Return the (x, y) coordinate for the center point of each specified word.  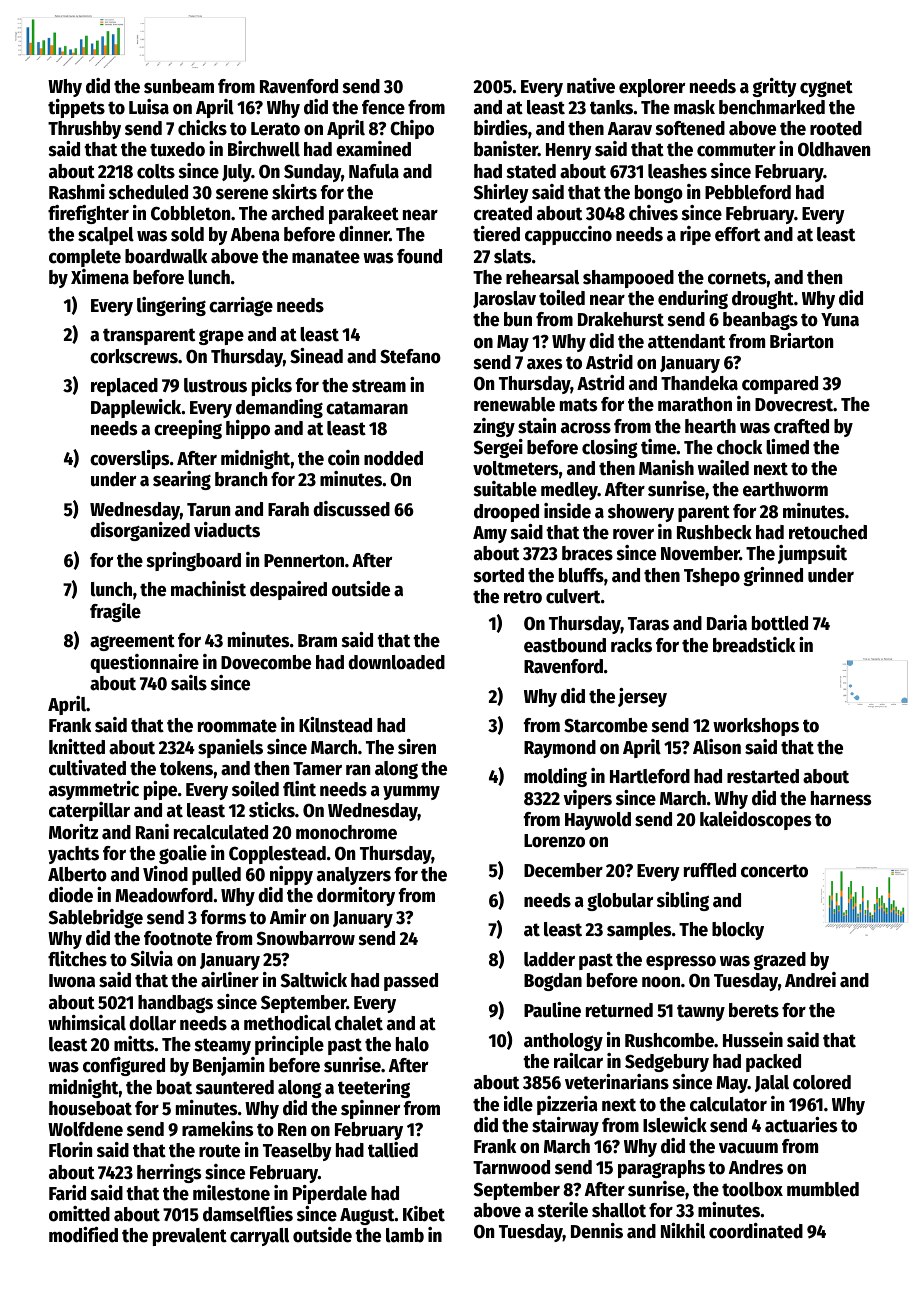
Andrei (810, 980)
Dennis (597, 1231)
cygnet (826, 88)
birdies (501, 128)
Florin (70, 1150)
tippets (76, 108)
